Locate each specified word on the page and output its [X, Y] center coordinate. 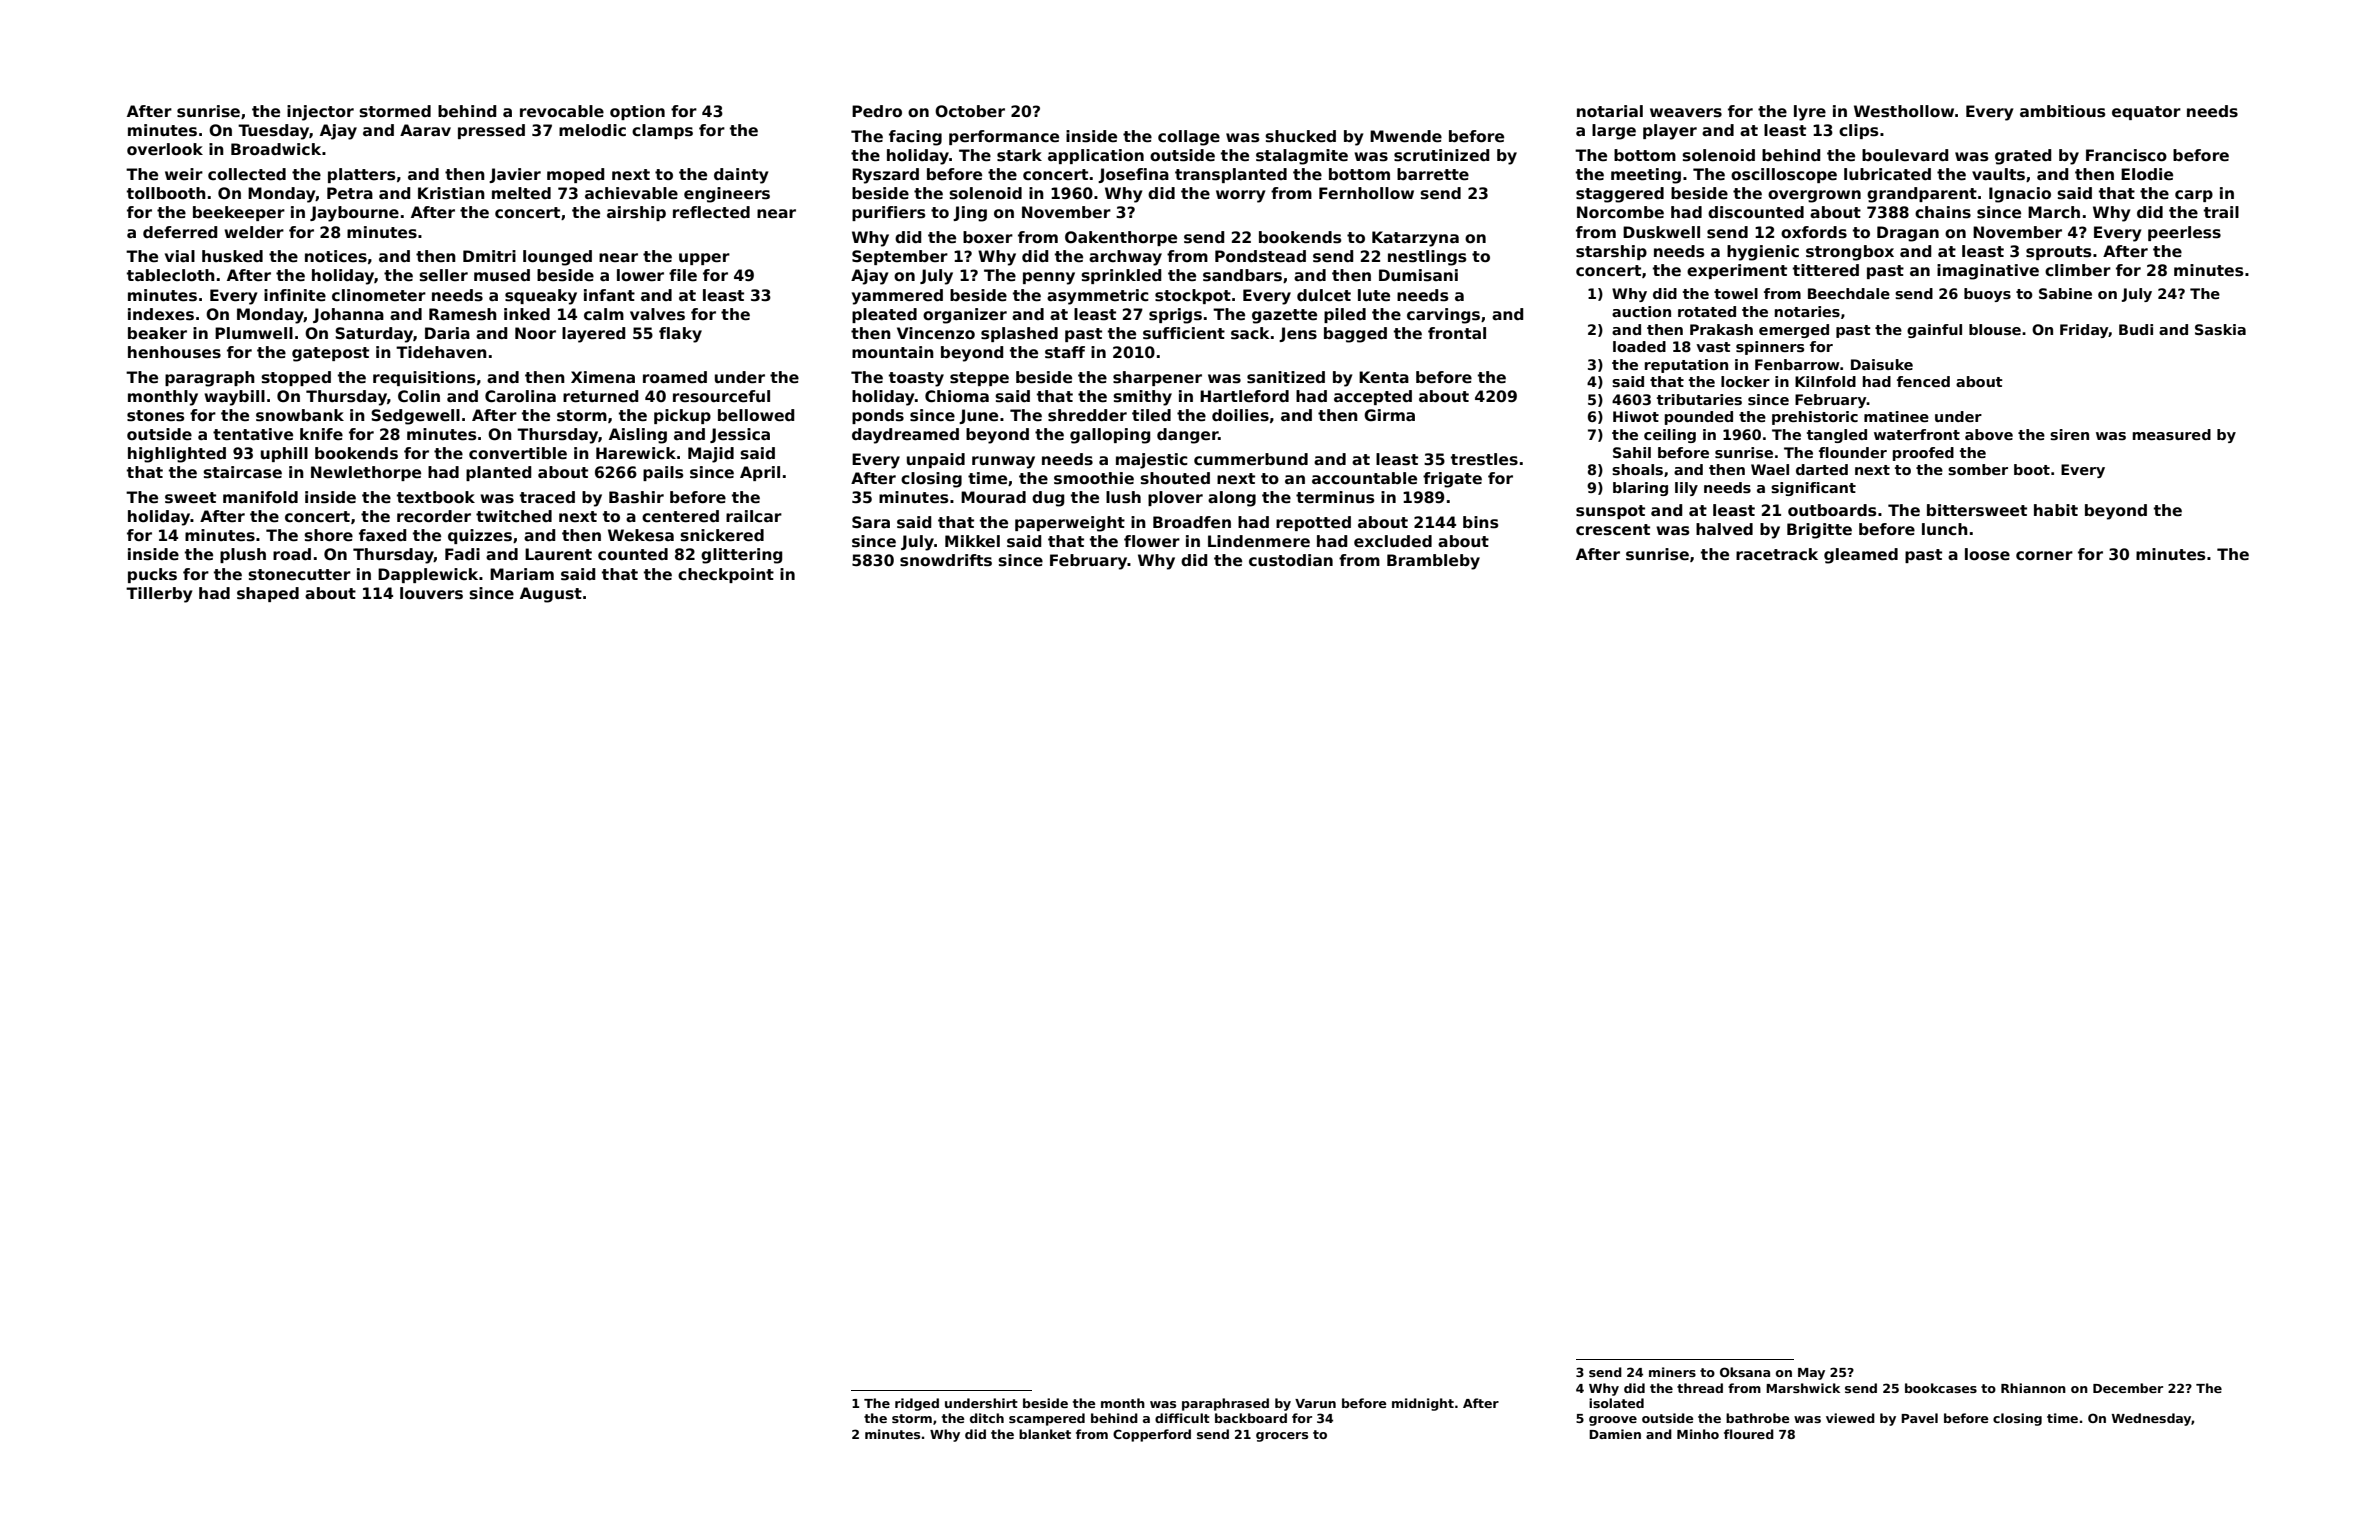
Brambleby [1433, 562]
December [2128, 1388]
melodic [592, 130]
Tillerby [159, 595]
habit [2056, 510]
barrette [1433, 174]
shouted [1175, 478]
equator [2146, 113]
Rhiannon [2033, 1388]
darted [1822, 469]
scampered [1047, 1419]
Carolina [520, 396]
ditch [987, 1418]
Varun [1315, 1403]
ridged [917, 1404]
